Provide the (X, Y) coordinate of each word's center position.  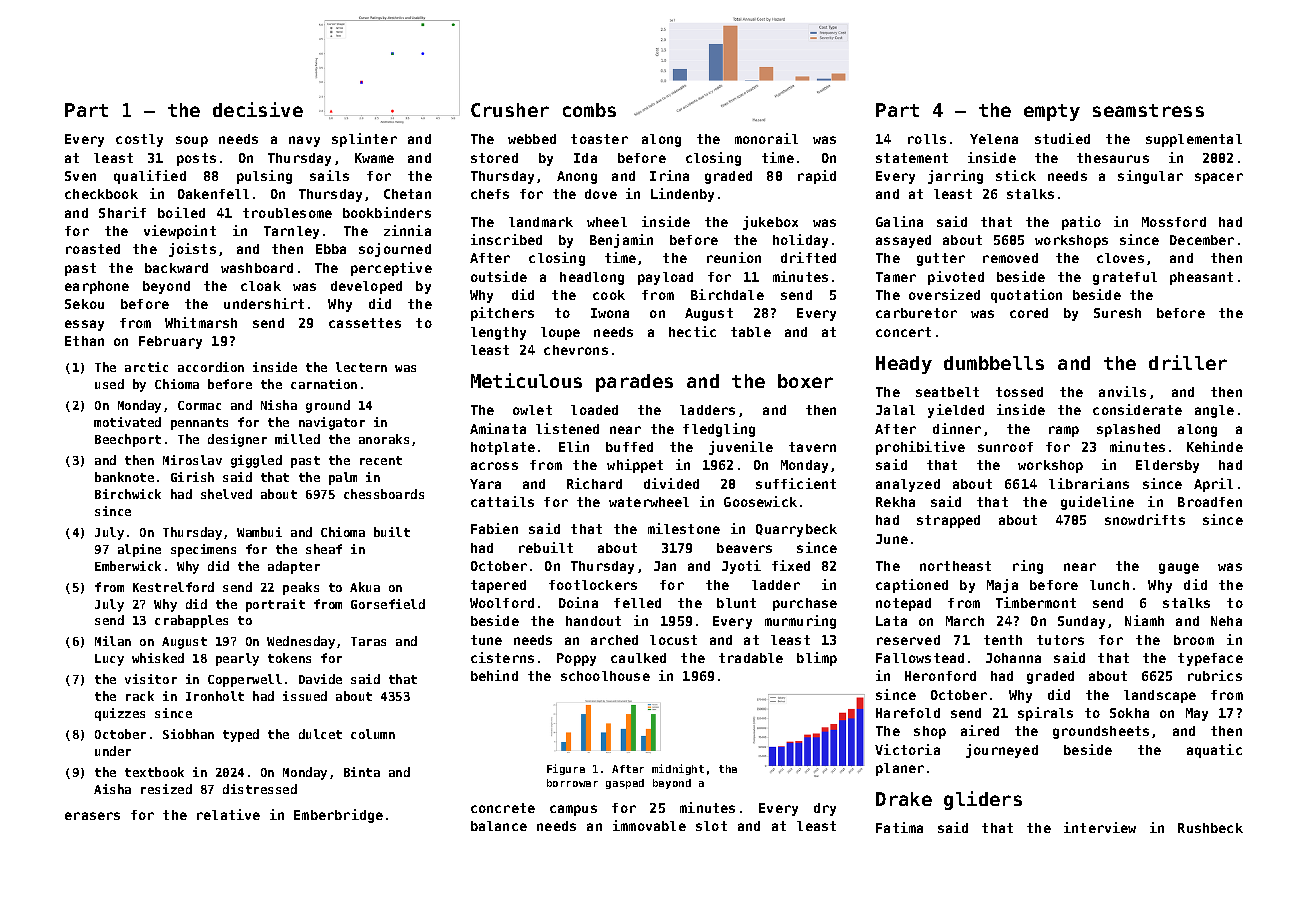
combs (589, 110)
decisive (258, 109)
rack (140, 696)
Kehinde (1215, 446)
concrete (503, 808)
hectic (692, 331)
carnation (324, 384)
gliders (983, 800)
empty (1052, 112)
